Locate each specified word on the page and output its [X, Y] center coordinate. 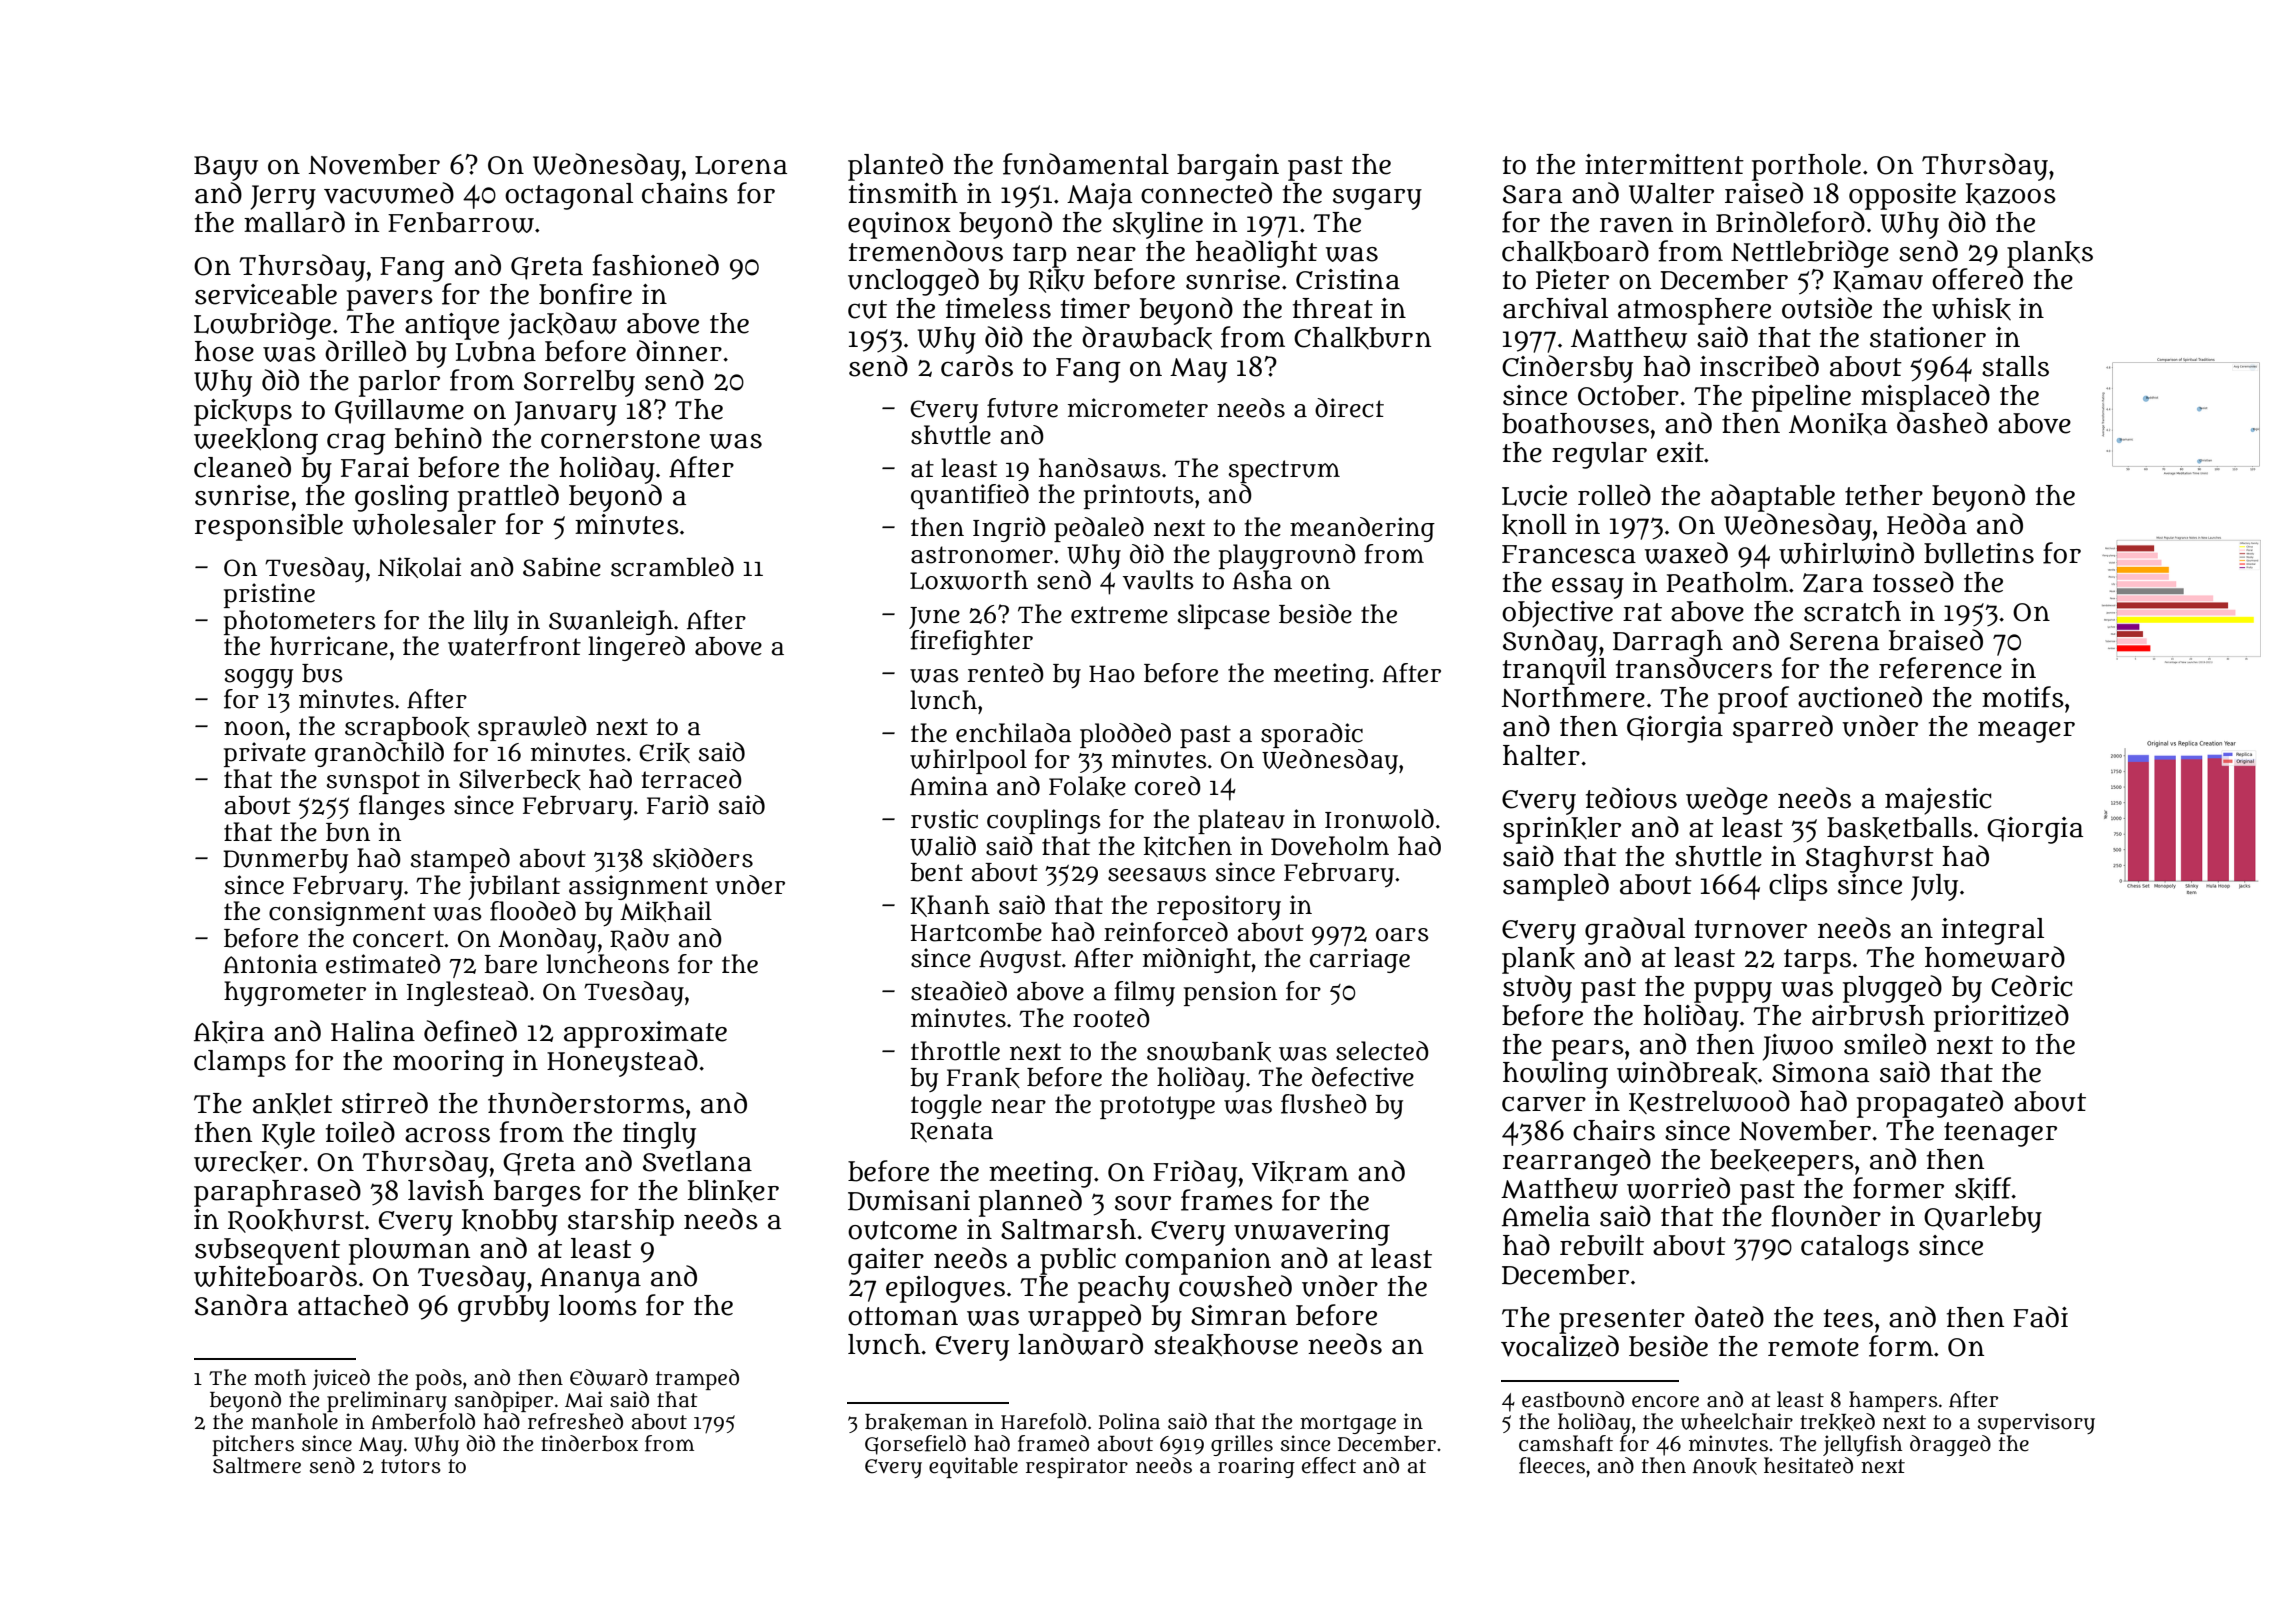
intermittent [1664, 164]
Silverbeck [520, 779]
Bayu [226, 168]
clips [1798, 887]
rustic [944, 819]
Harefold [1043, 1421]
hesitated [1808, 1465]
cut [867, 309]
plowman [409, 1251]
